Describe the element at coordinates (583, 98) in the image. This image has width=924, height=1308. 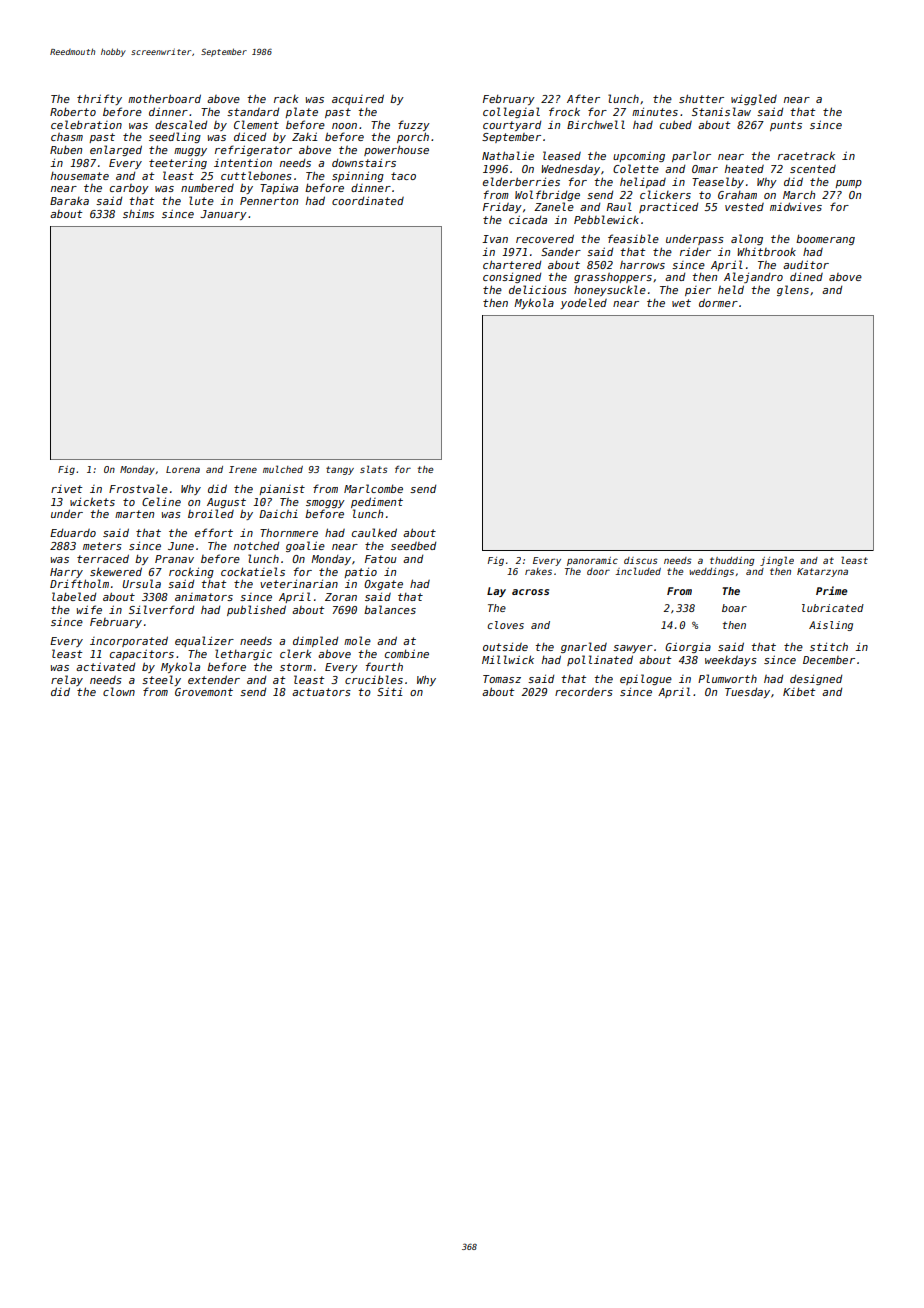
I see `After` at that location.
